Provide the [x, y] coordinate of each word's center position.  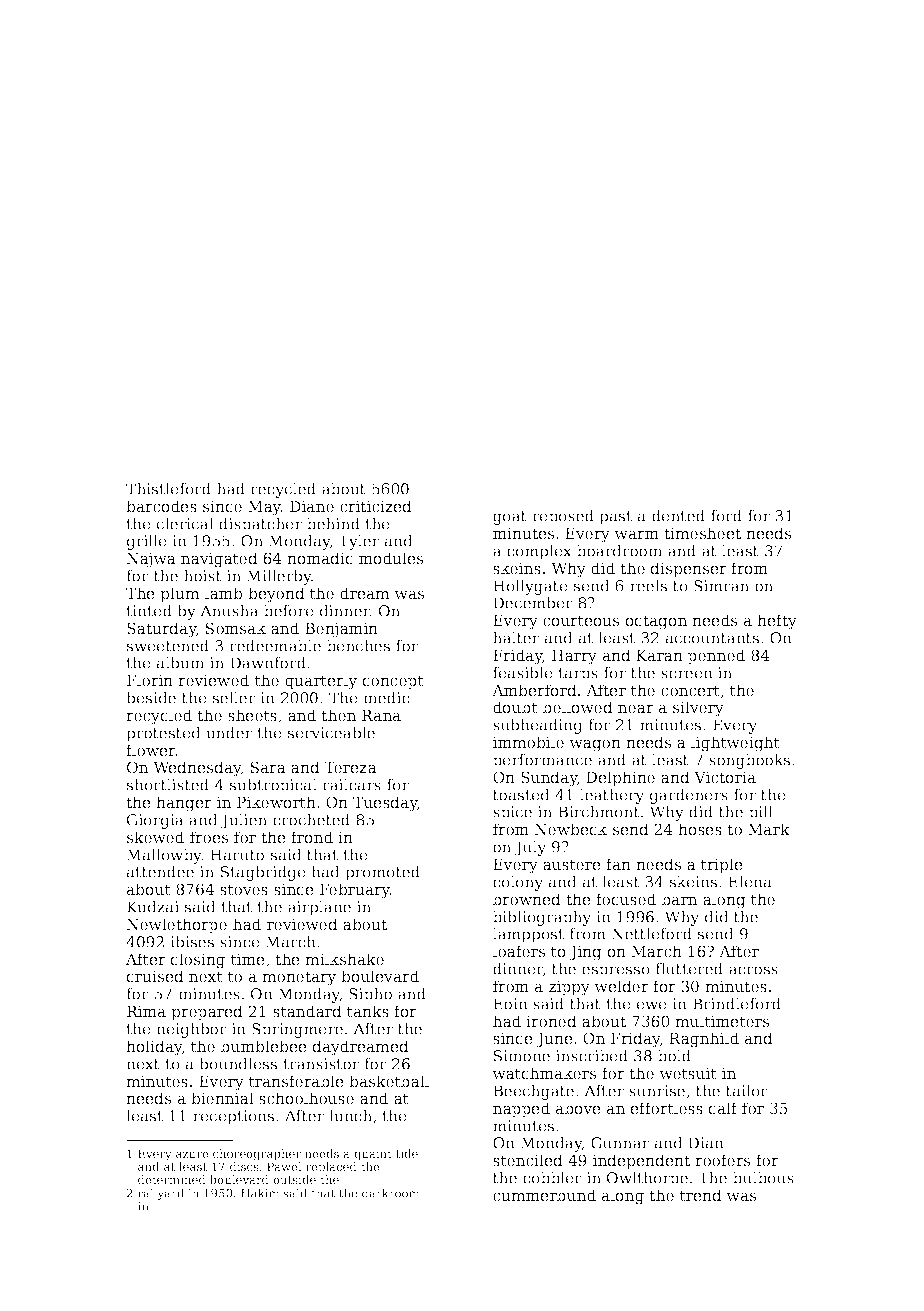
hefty [777, 622]
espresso [616, 972]
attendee [160, 872]
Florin [150, 680]
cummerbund [544, 1195]
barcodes [161, 506]
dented [678, 516]
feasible [523, 673]
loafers [519, 951]
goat [510, 518]
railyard [161, 1194]
